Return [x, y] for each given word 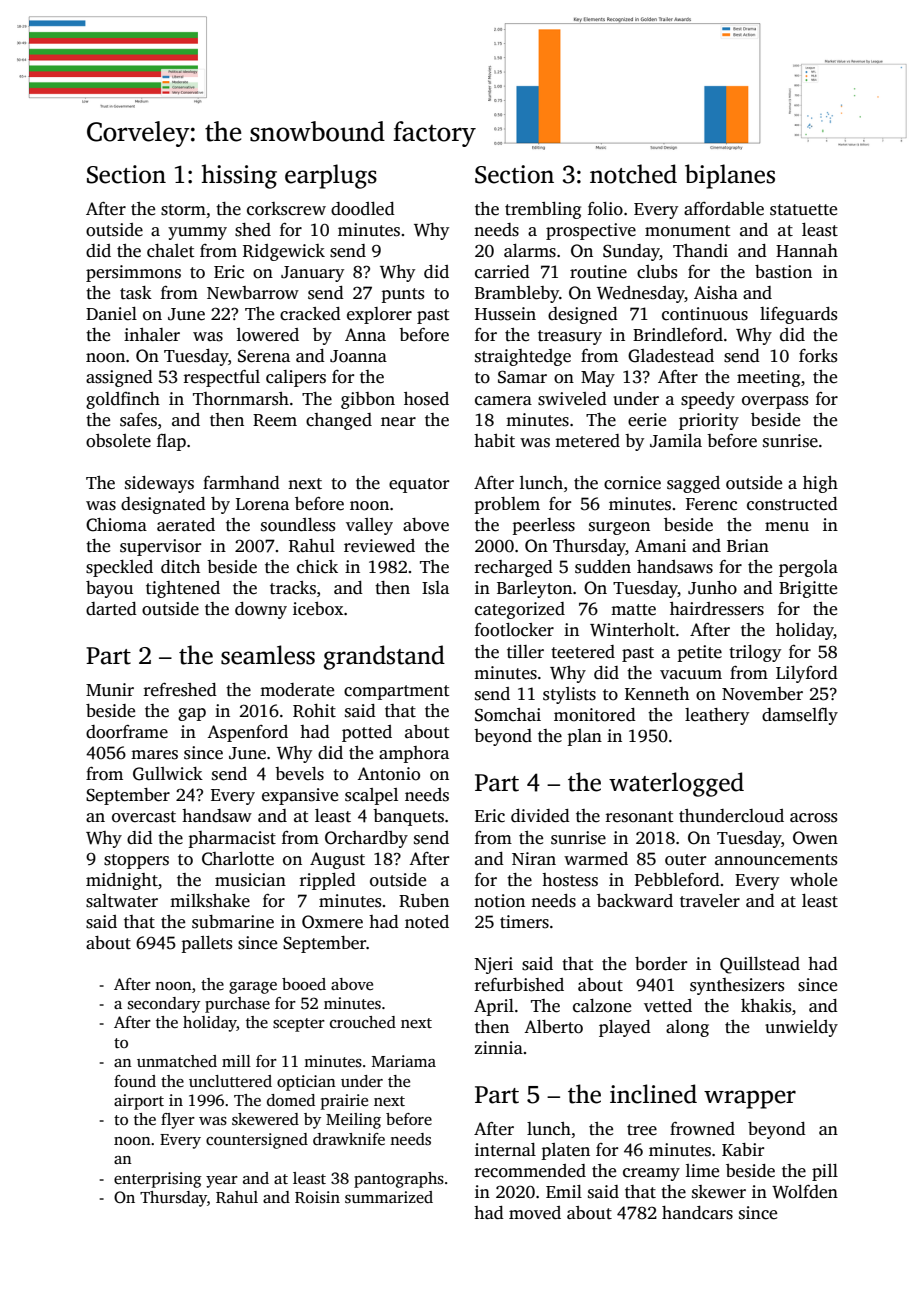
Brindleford [678, 335]
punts [402, 295]
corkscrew [286, 209]
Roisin [317, 1197]
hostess [570, 880]
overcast [144, 817]
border [661, 964]
